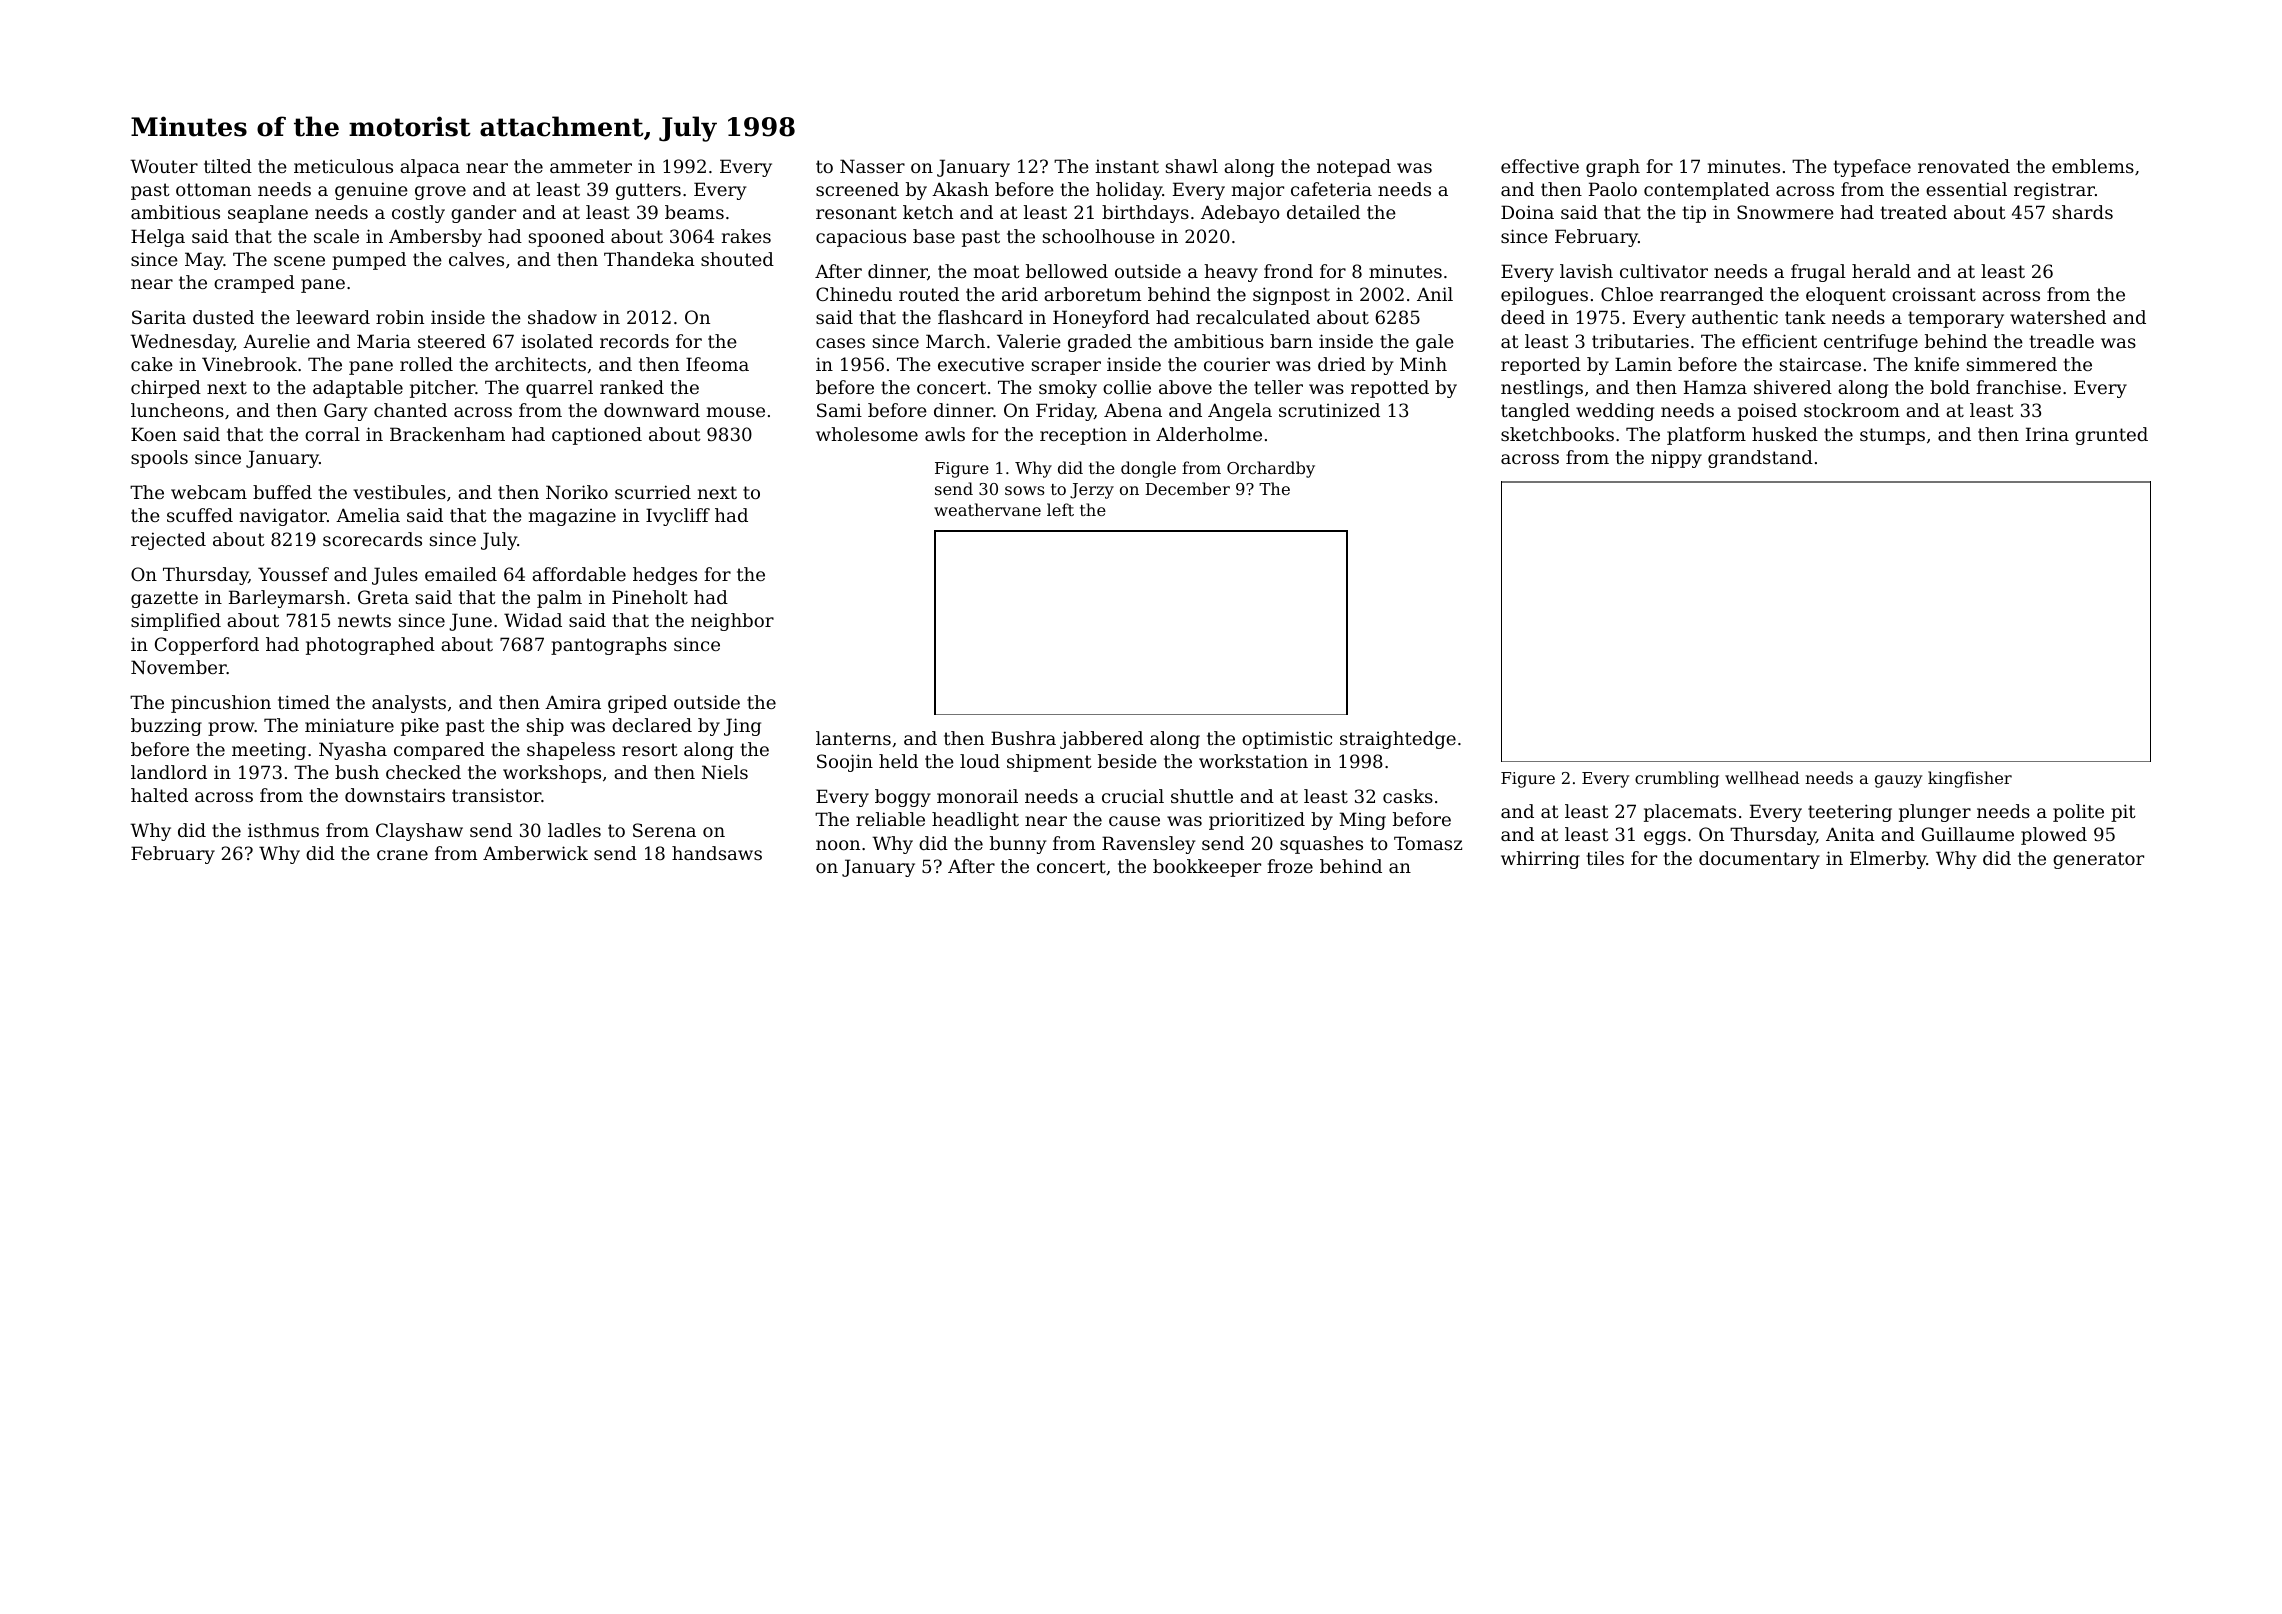  I want to click on bunny, so click(1018, 845).
